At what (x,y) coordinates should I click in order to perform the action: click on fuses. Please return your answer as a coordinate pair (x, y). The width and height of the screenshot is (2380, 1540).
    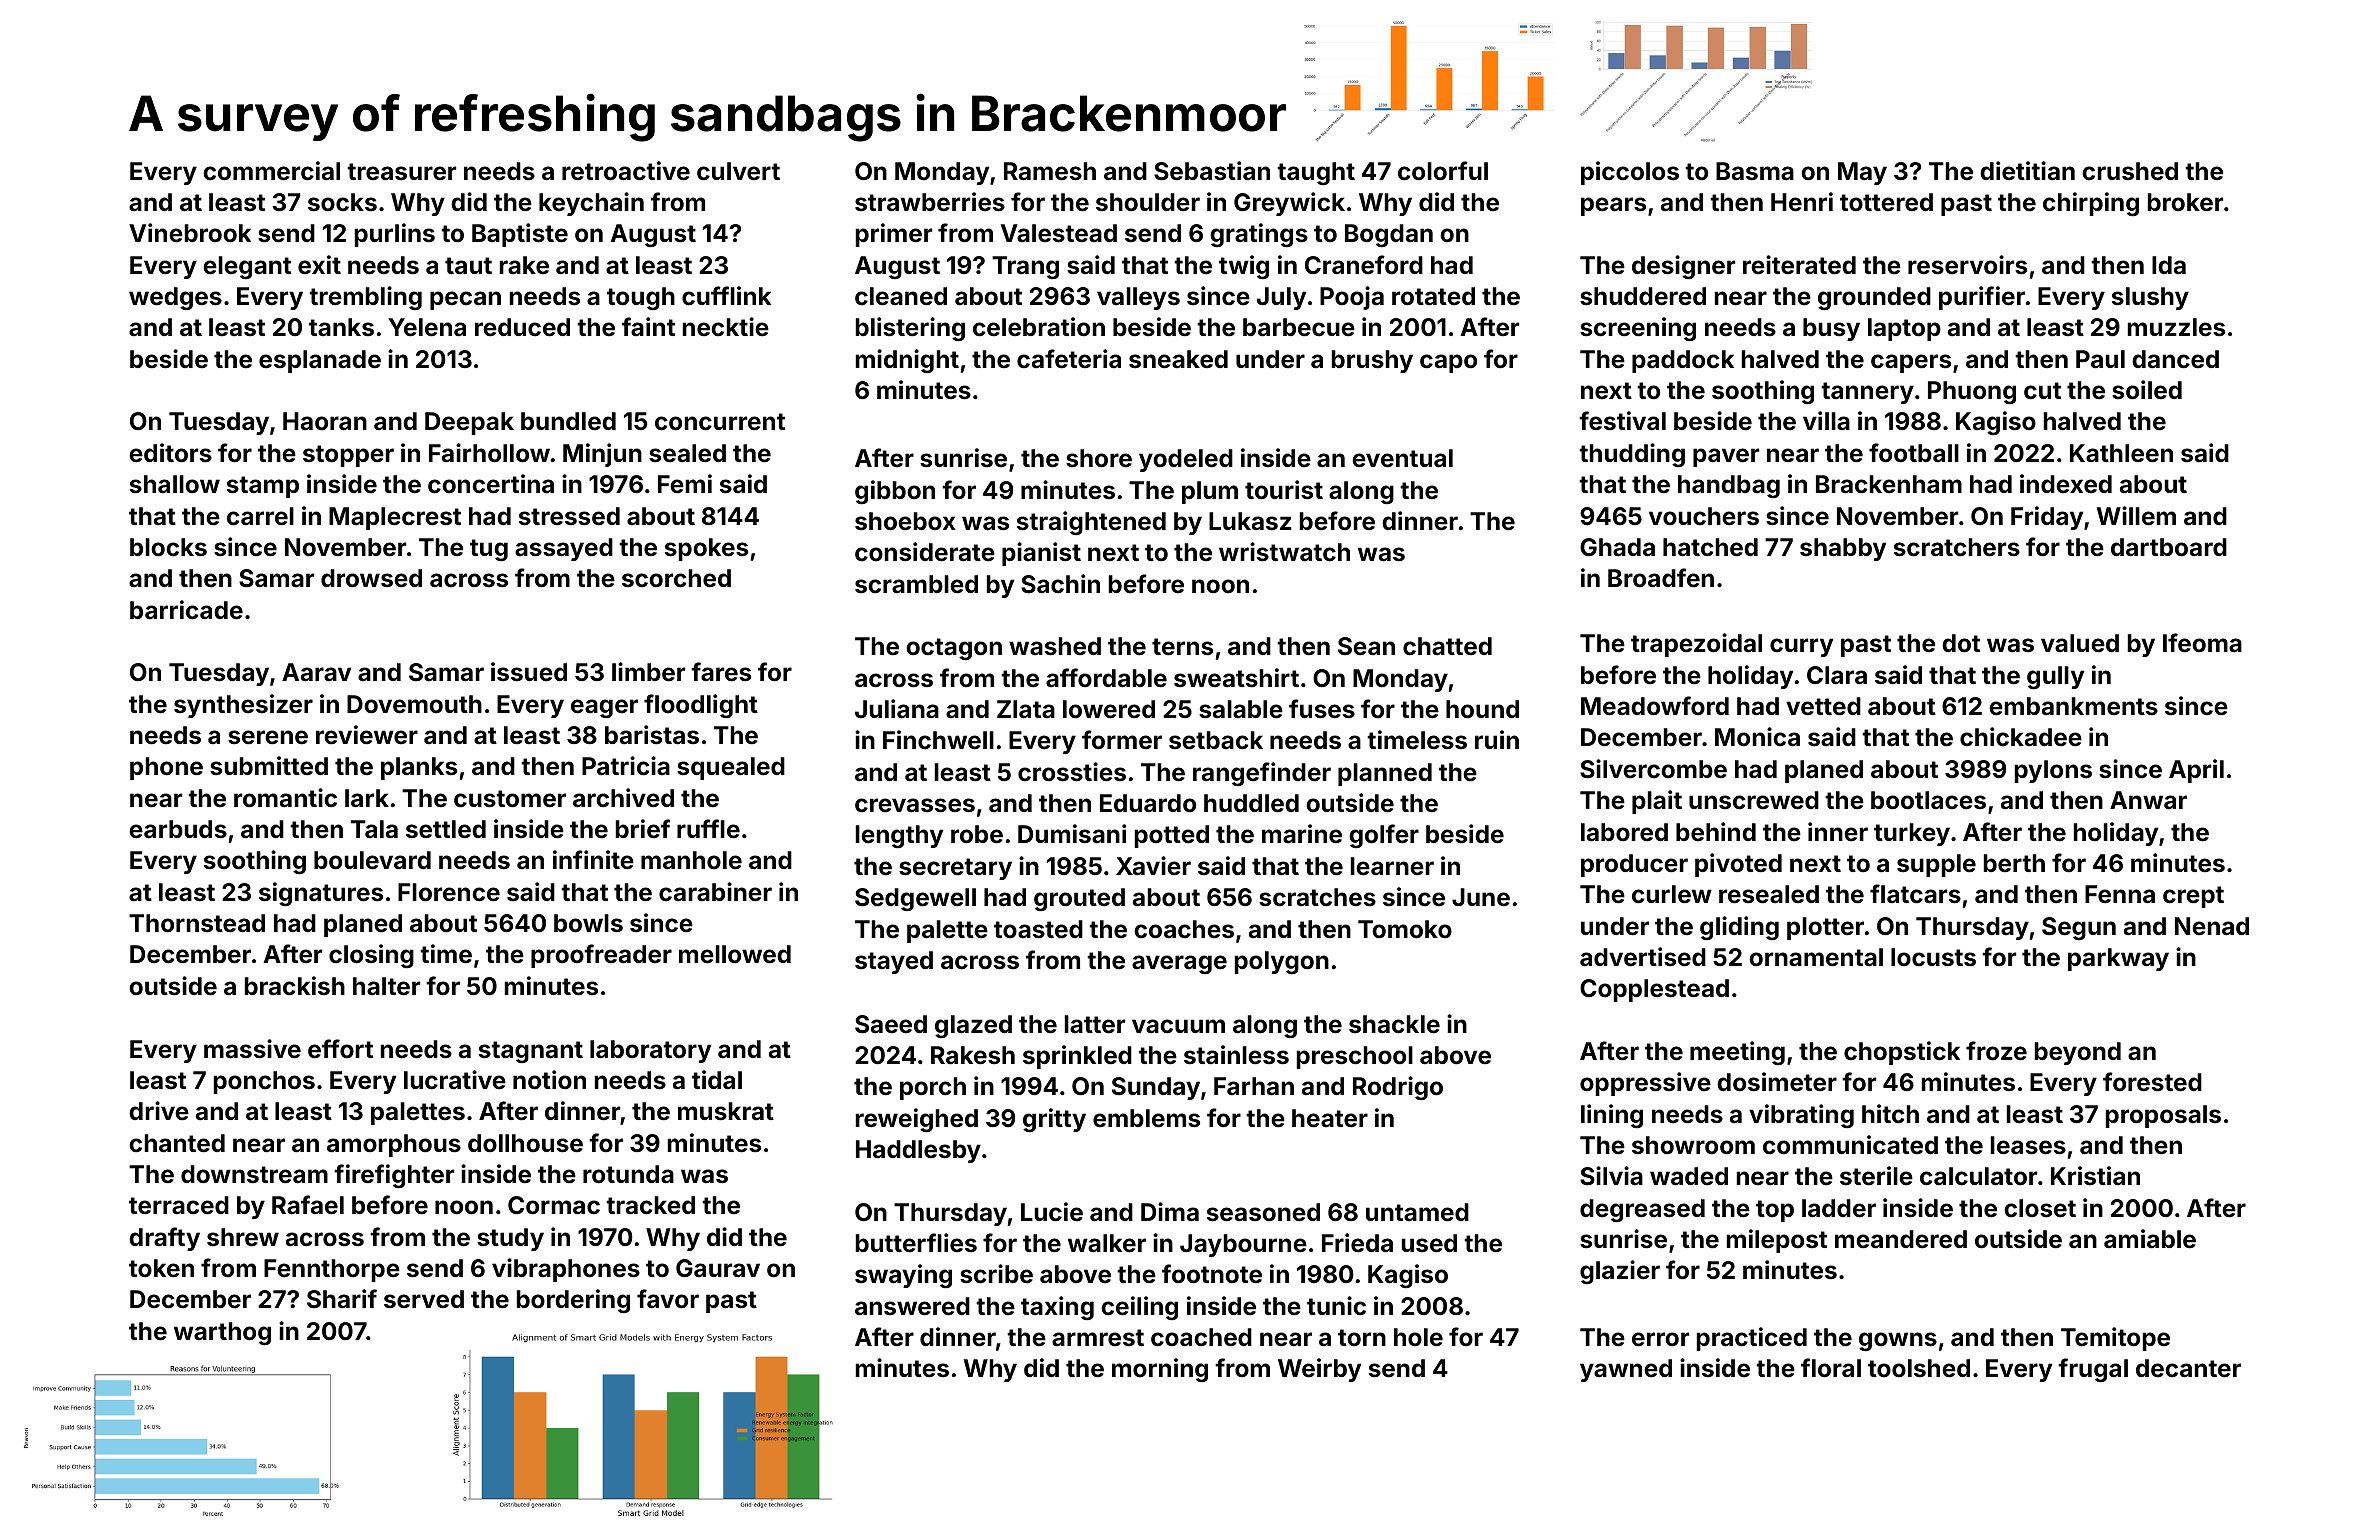
    Looking at the image, I should click on (1322, 709).
